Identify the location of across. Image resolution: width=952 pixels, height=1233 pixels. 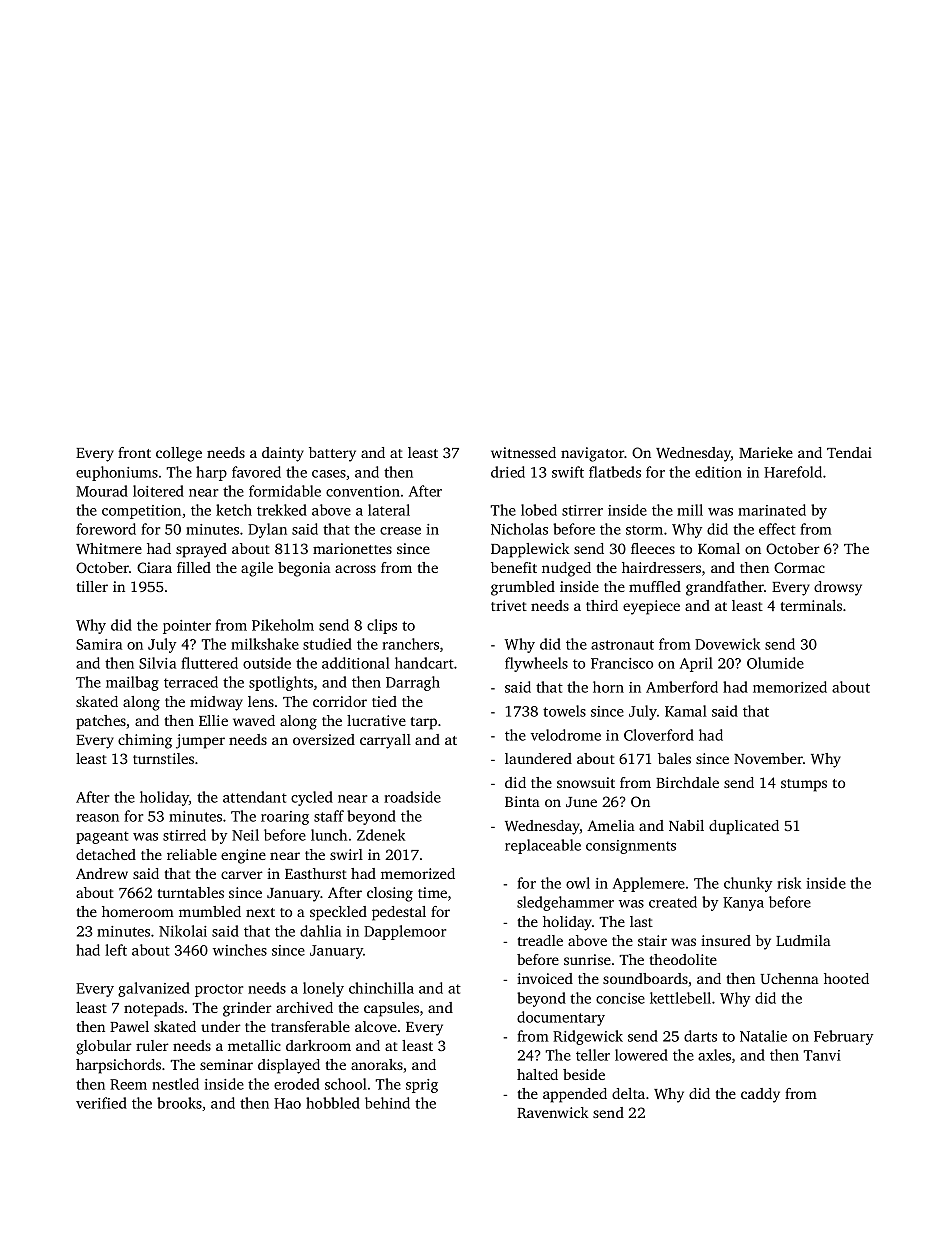
(355, 569).
